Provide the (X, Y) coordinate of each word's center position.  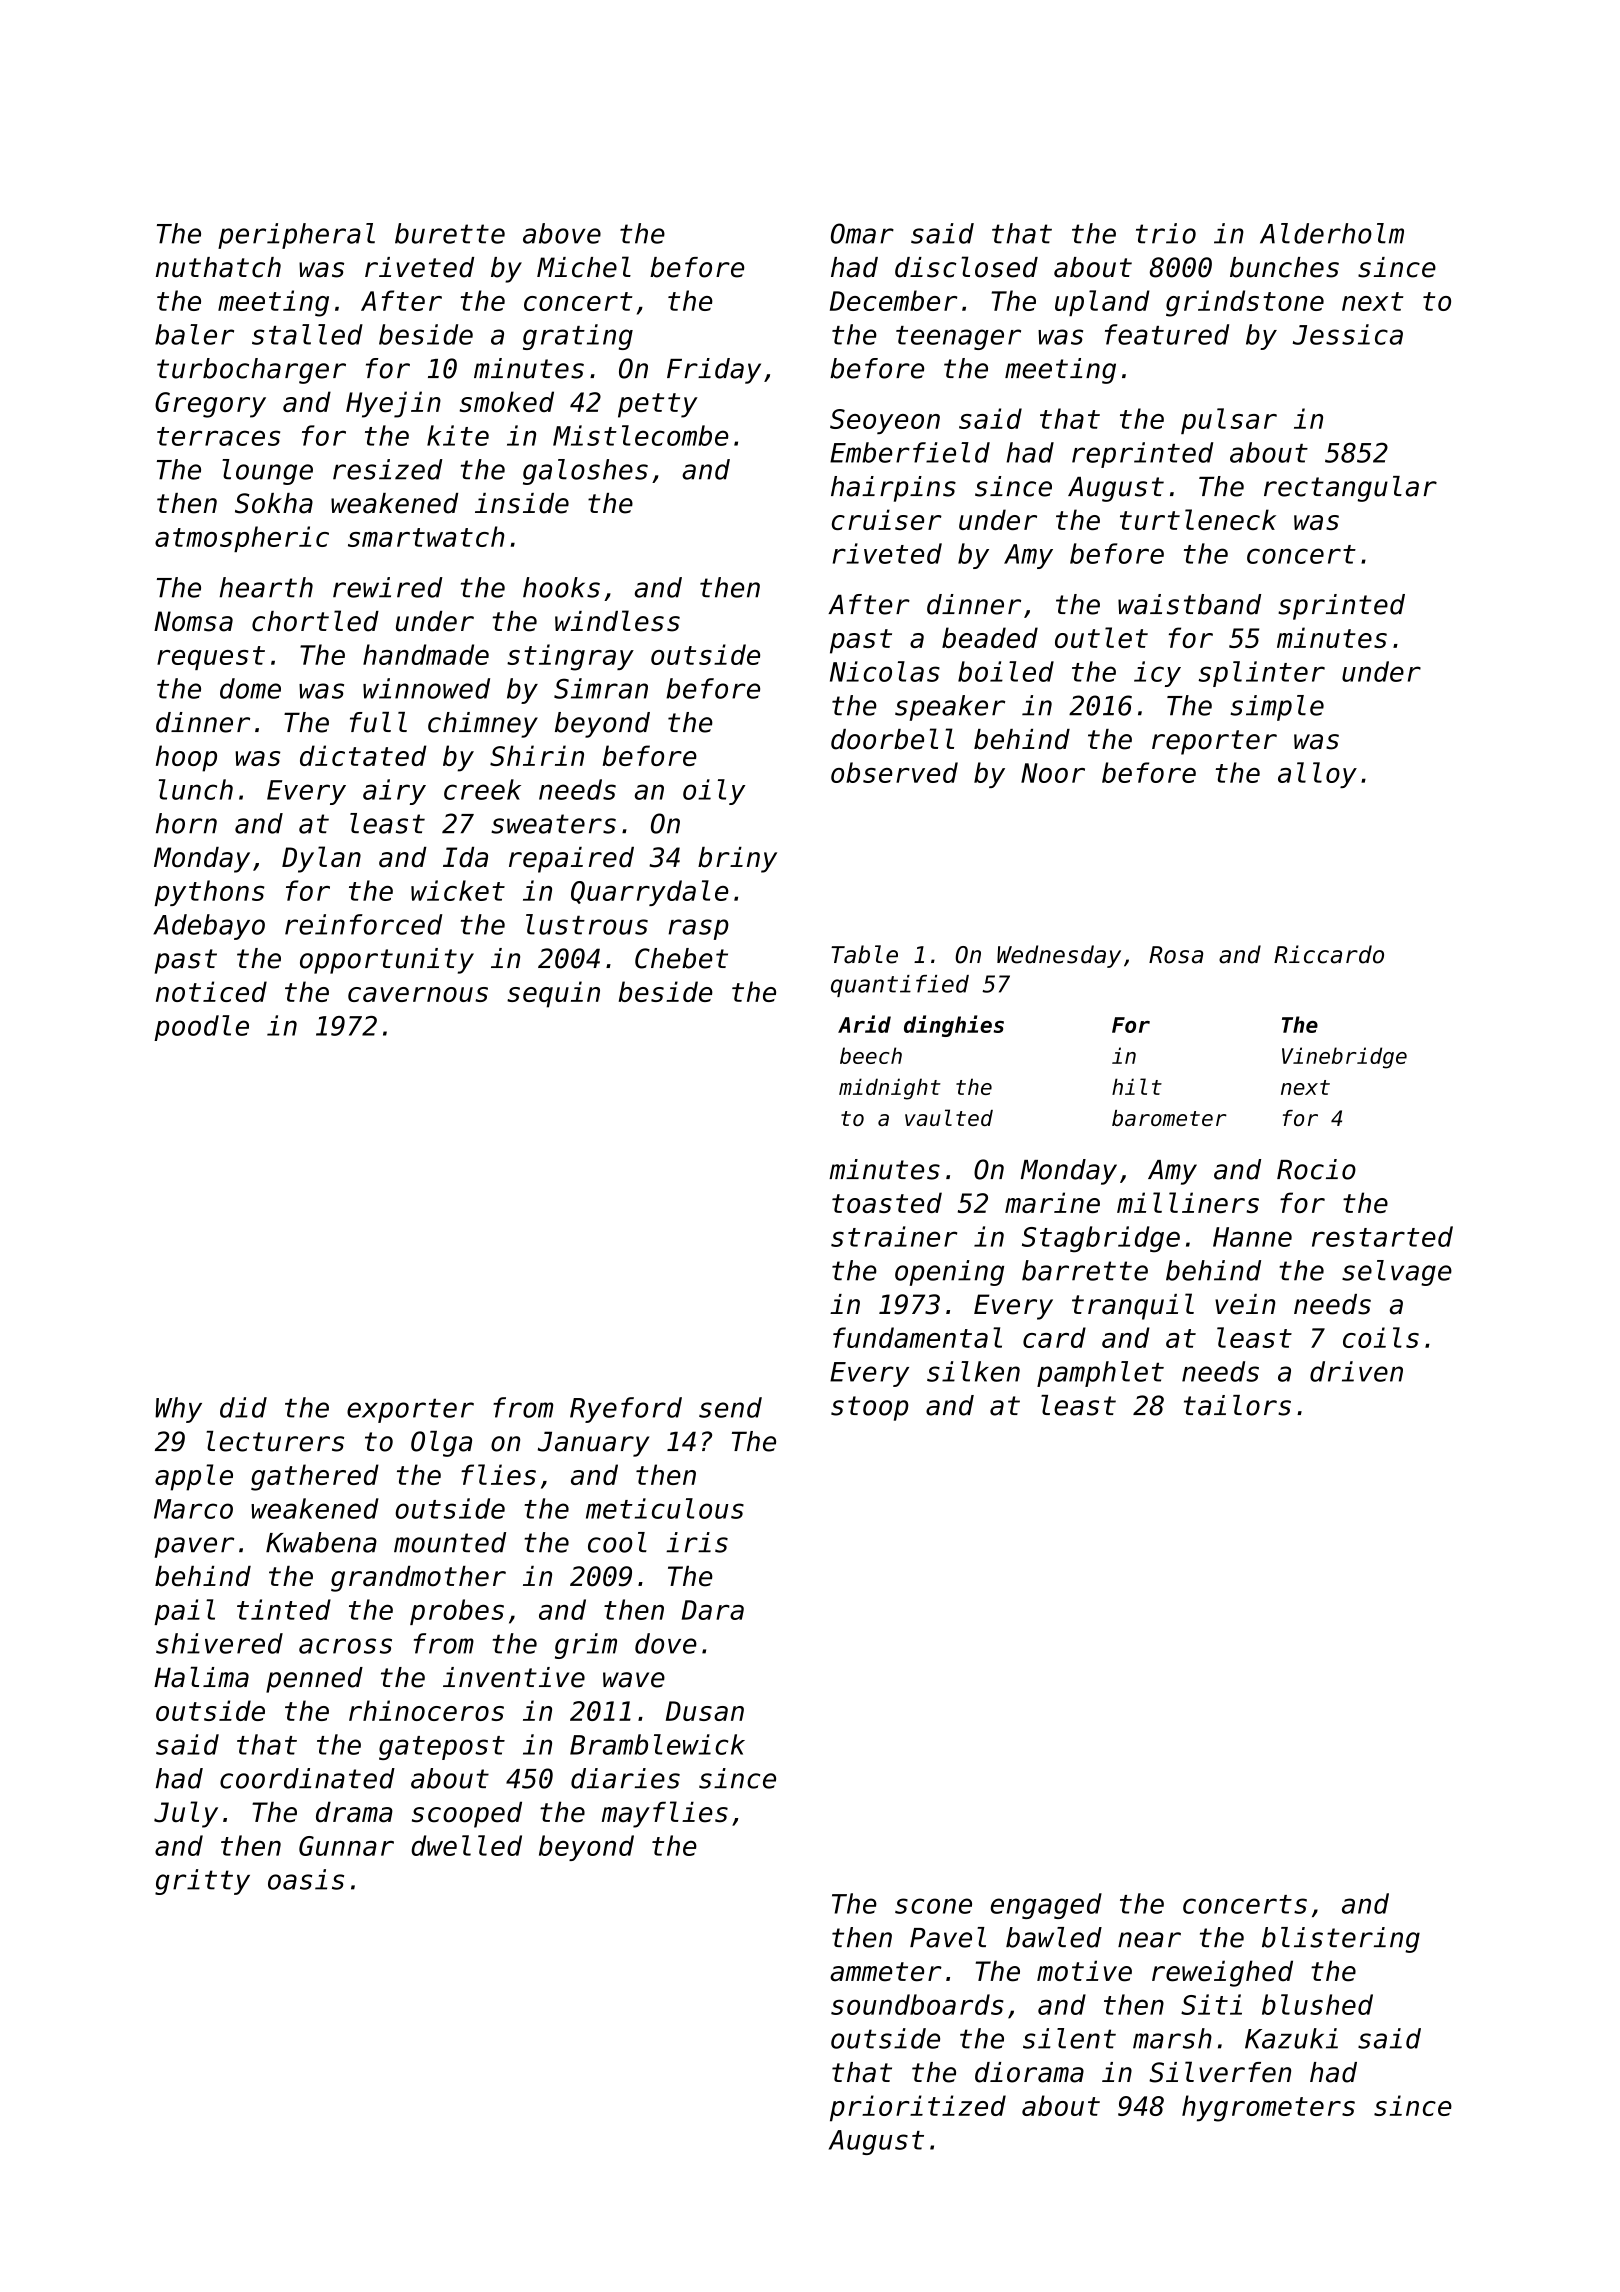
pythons (209, 893)
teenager (958, 338)
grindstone (1245, 303)
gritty (202, 1882)
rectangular (1350, 489)
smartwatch (426, 536)
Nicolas (885, 671)
